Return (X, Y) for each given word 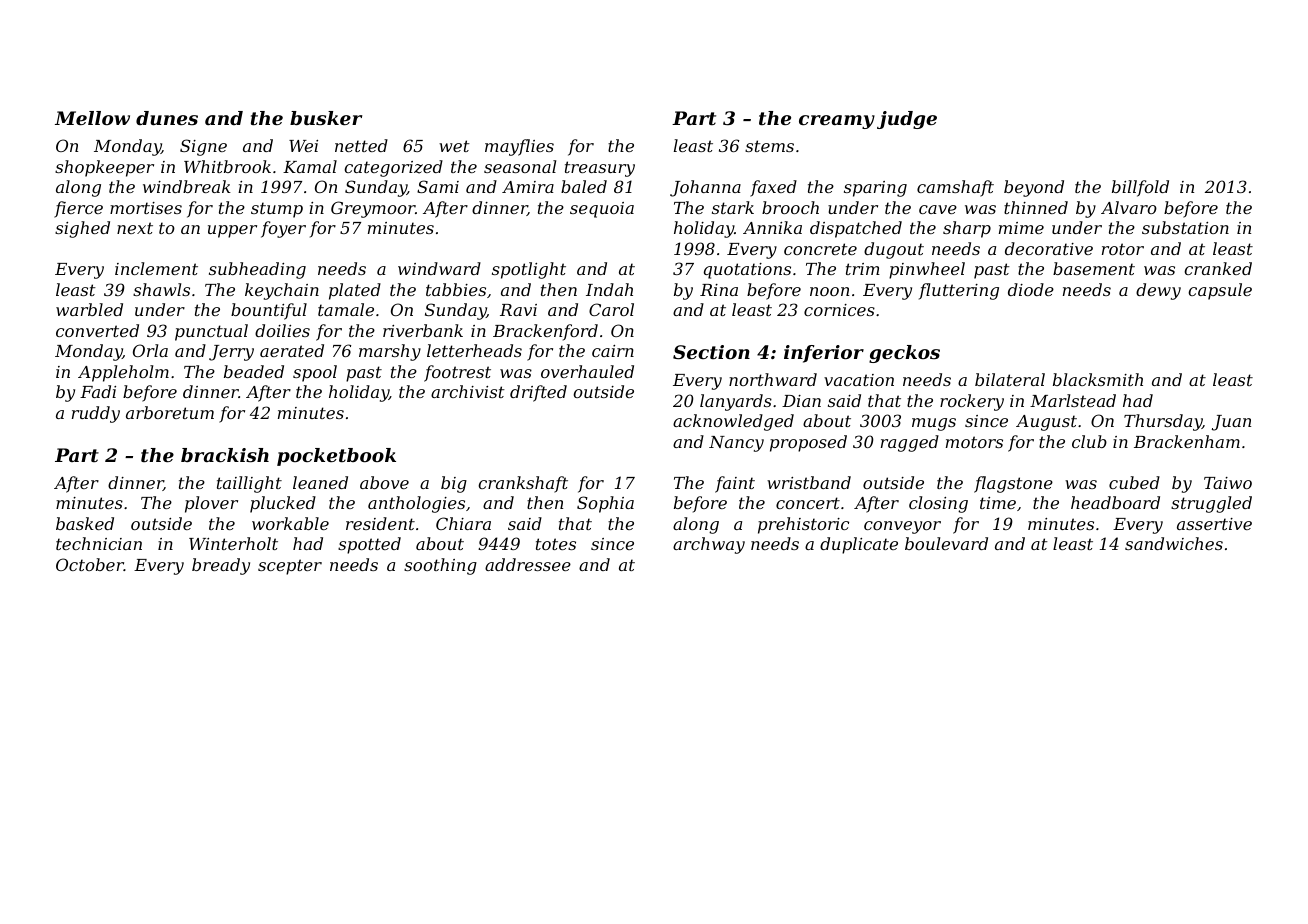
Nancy (736, 444)
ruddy (96, 414)
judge (907, 120)
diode (1031, 289)
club (1089, 441)
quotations (747, 271)
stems (769, 146)
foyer (283, 229)
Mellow (92, 118)
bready (221, 566)
